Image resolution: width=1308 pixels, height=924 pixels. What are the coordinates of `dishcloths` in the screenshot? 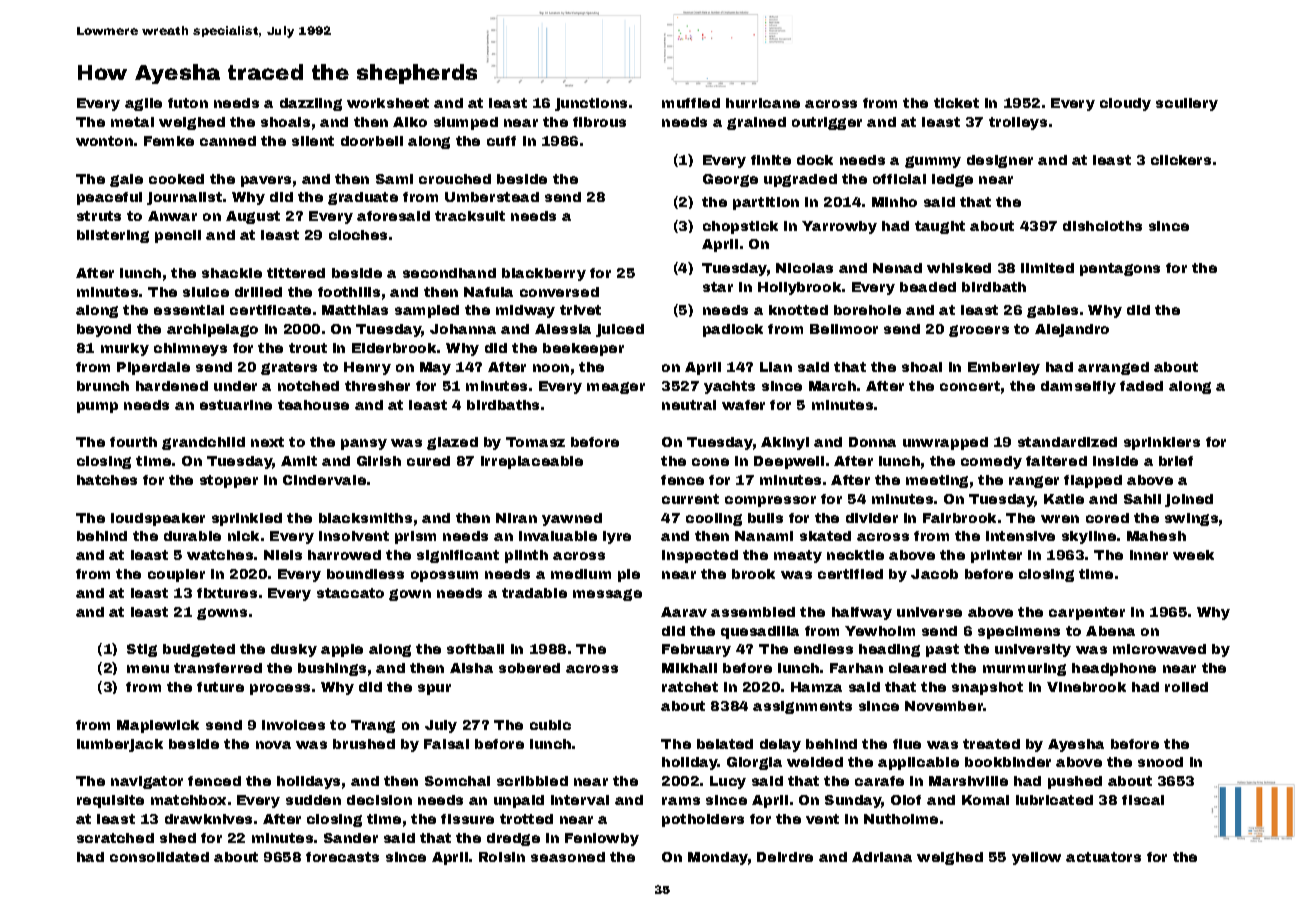 It's located at (1102, 226).
